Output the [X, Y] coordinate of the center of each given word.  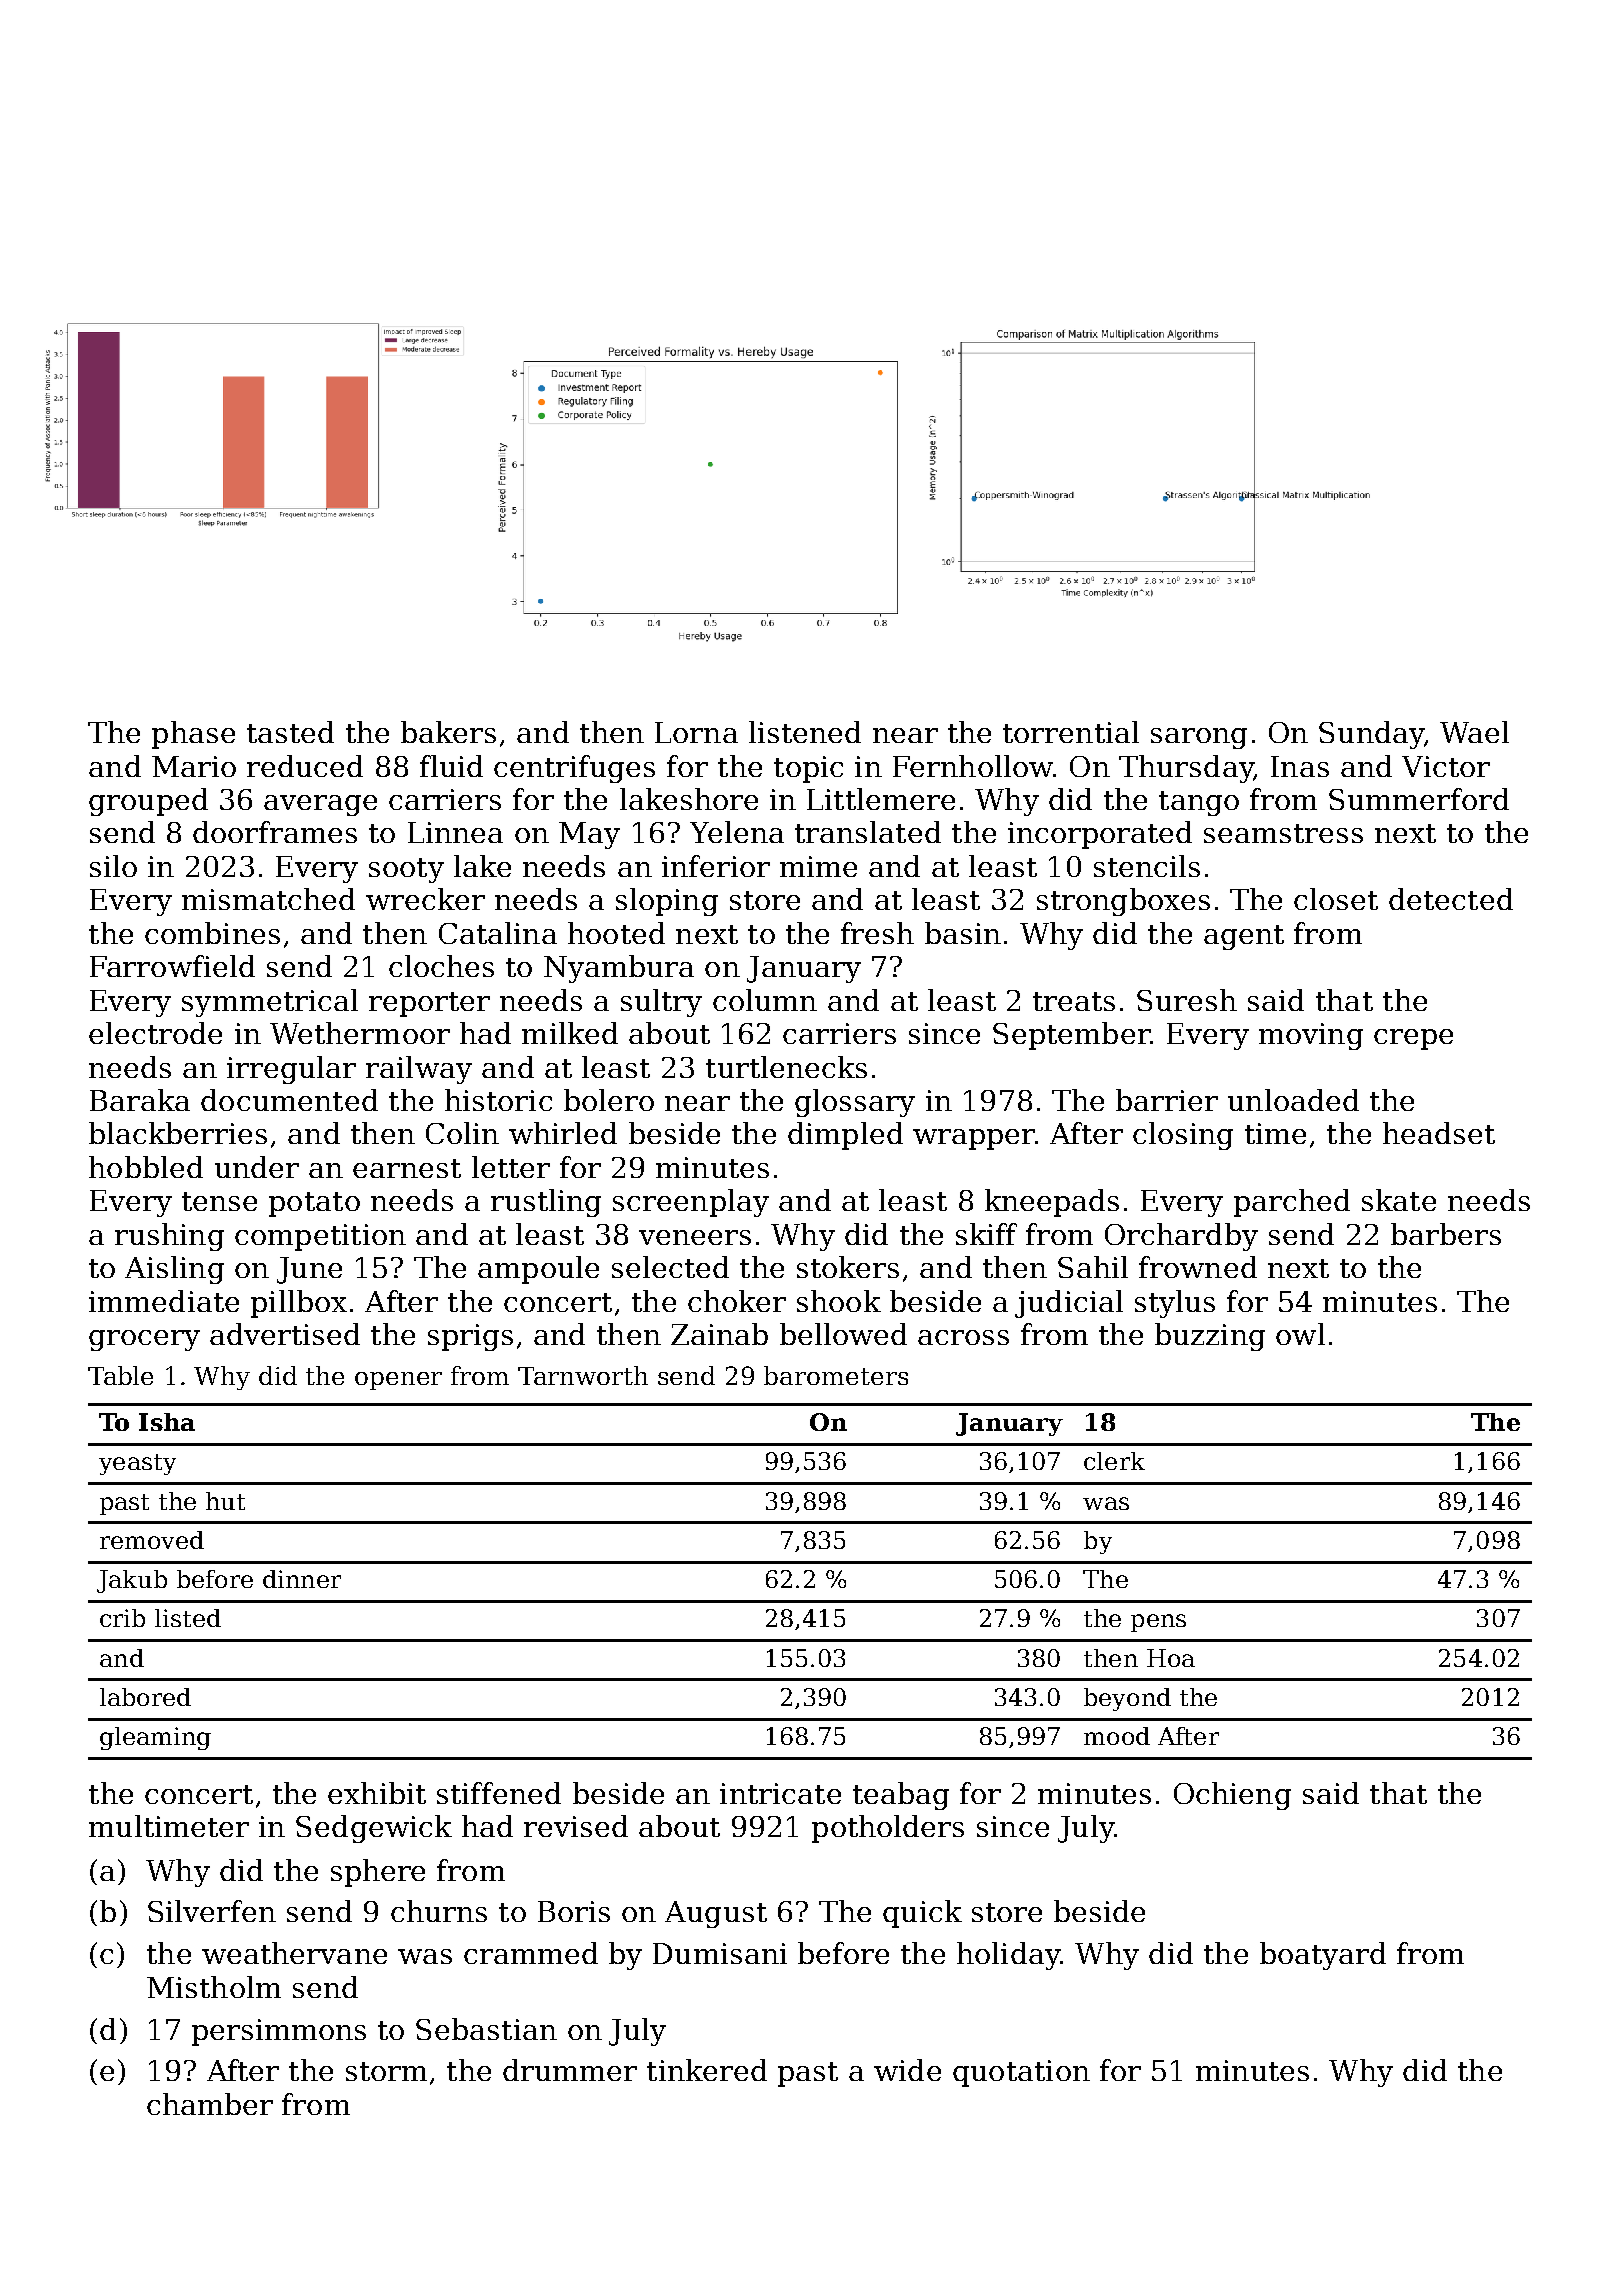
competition [320, 1237]
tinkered [707, 2070]
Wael [1474, 732]
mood [1117, 1736]
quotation [1021, 2073]
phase [193, 735]
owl [1300, 1334]
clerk [1114, 1461]
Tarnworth [583, 1375]
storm [386, 2071]
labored [145, 1697]
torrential [1071, 732]
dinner [302, 1579]
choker [737, 1301]
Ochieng [1232, 1796]
